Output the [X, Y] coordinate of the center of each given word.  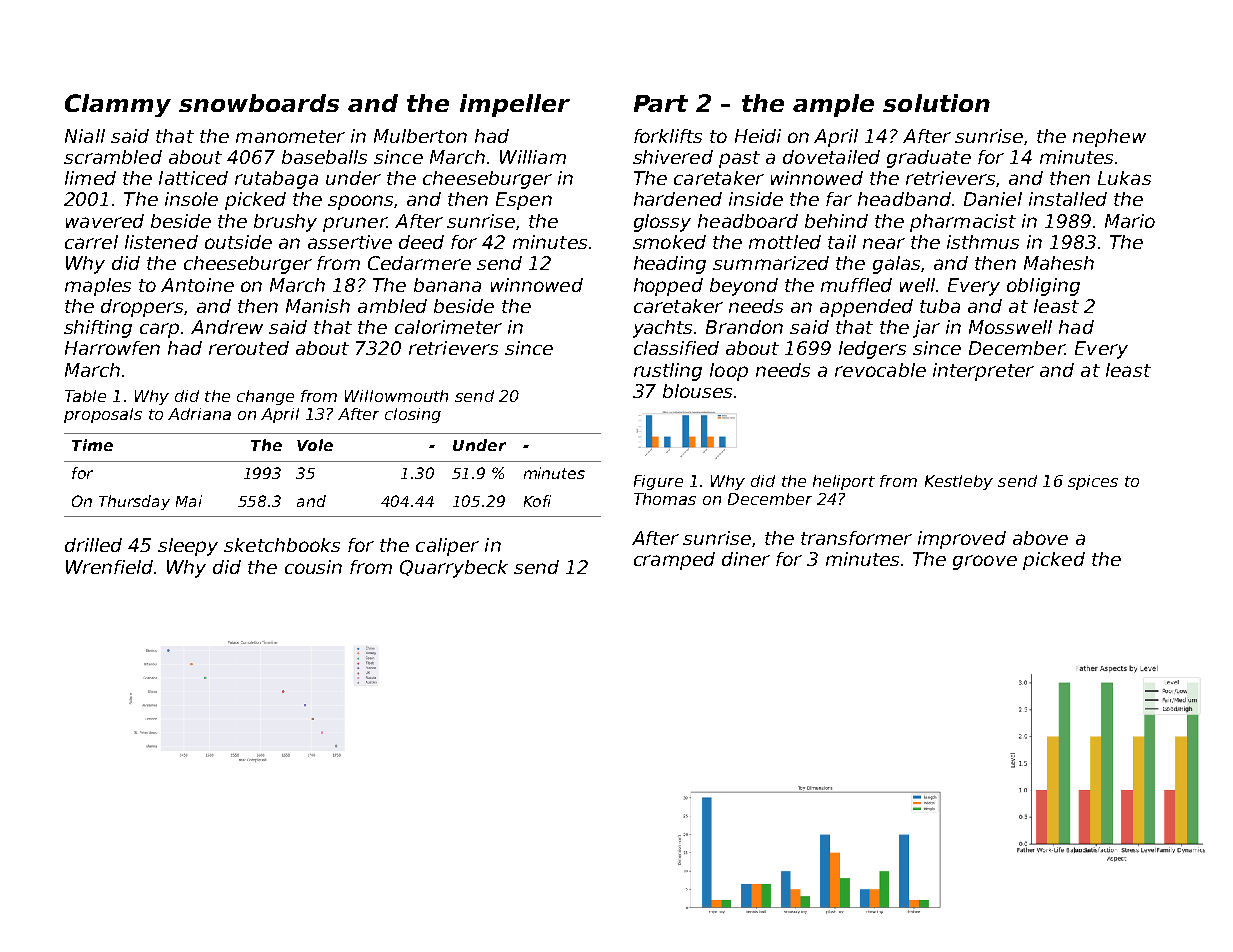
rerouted [249, 348]
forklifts [668, 136]
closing [413, 415]
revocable [880, 370]
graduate [929, 159]
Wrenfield [109, 567]
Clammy [118, 105]
